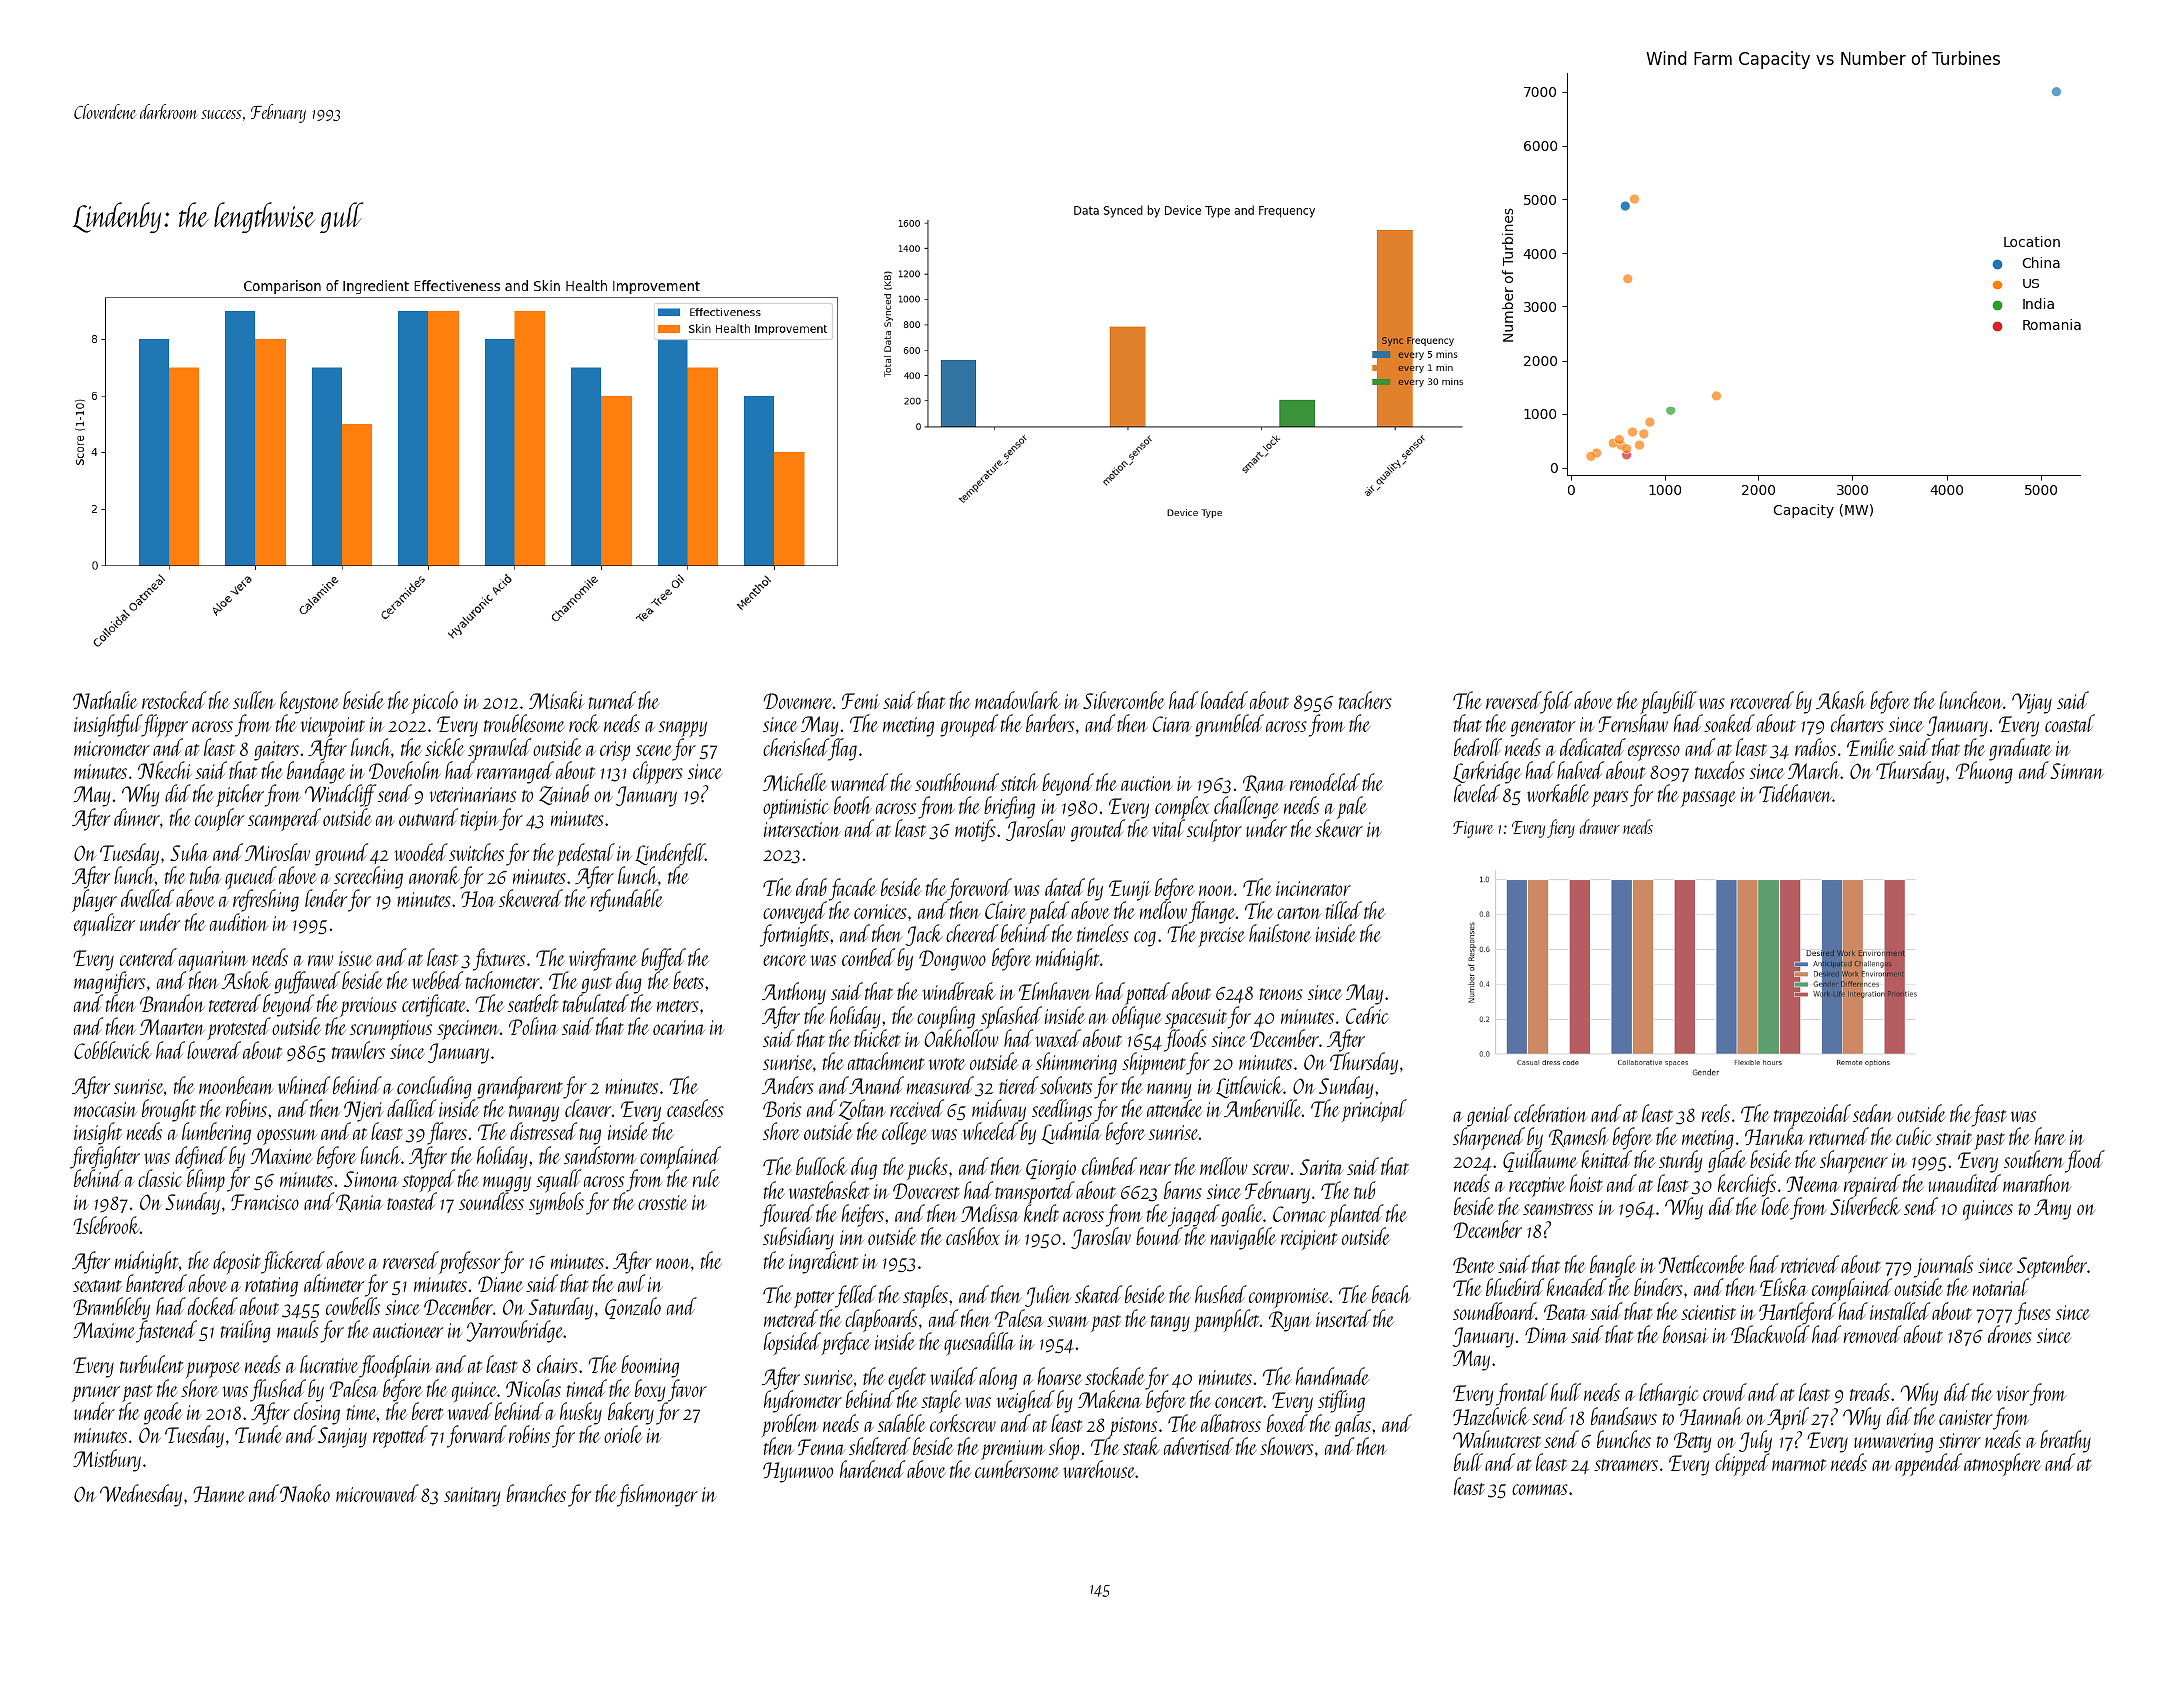 The height and width of the image is (1683, 2178). I want to click on Cobblewick, so click(113, 1050).
